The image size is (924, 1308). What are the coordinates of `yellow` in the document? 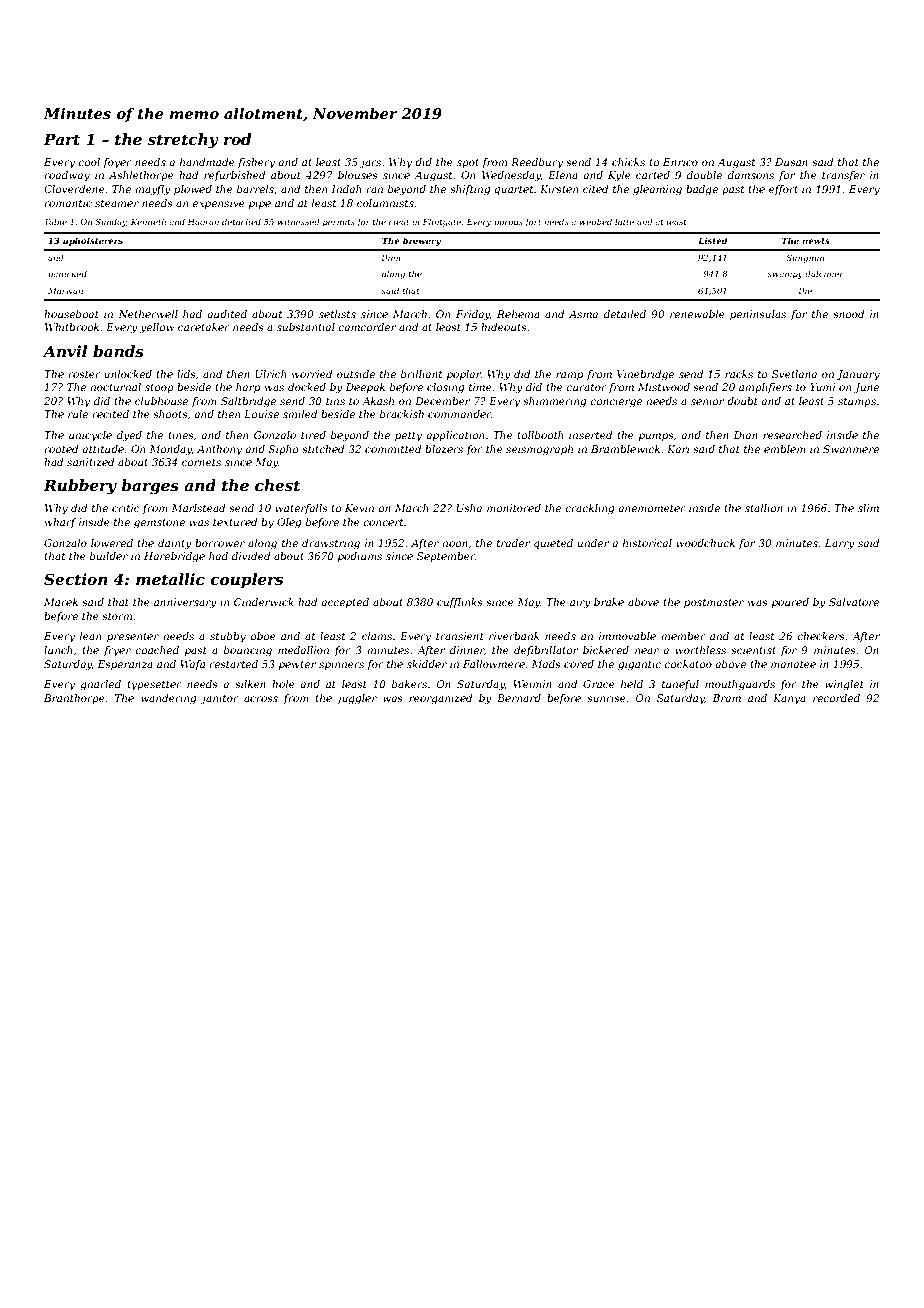 It's located at (157, 328).
